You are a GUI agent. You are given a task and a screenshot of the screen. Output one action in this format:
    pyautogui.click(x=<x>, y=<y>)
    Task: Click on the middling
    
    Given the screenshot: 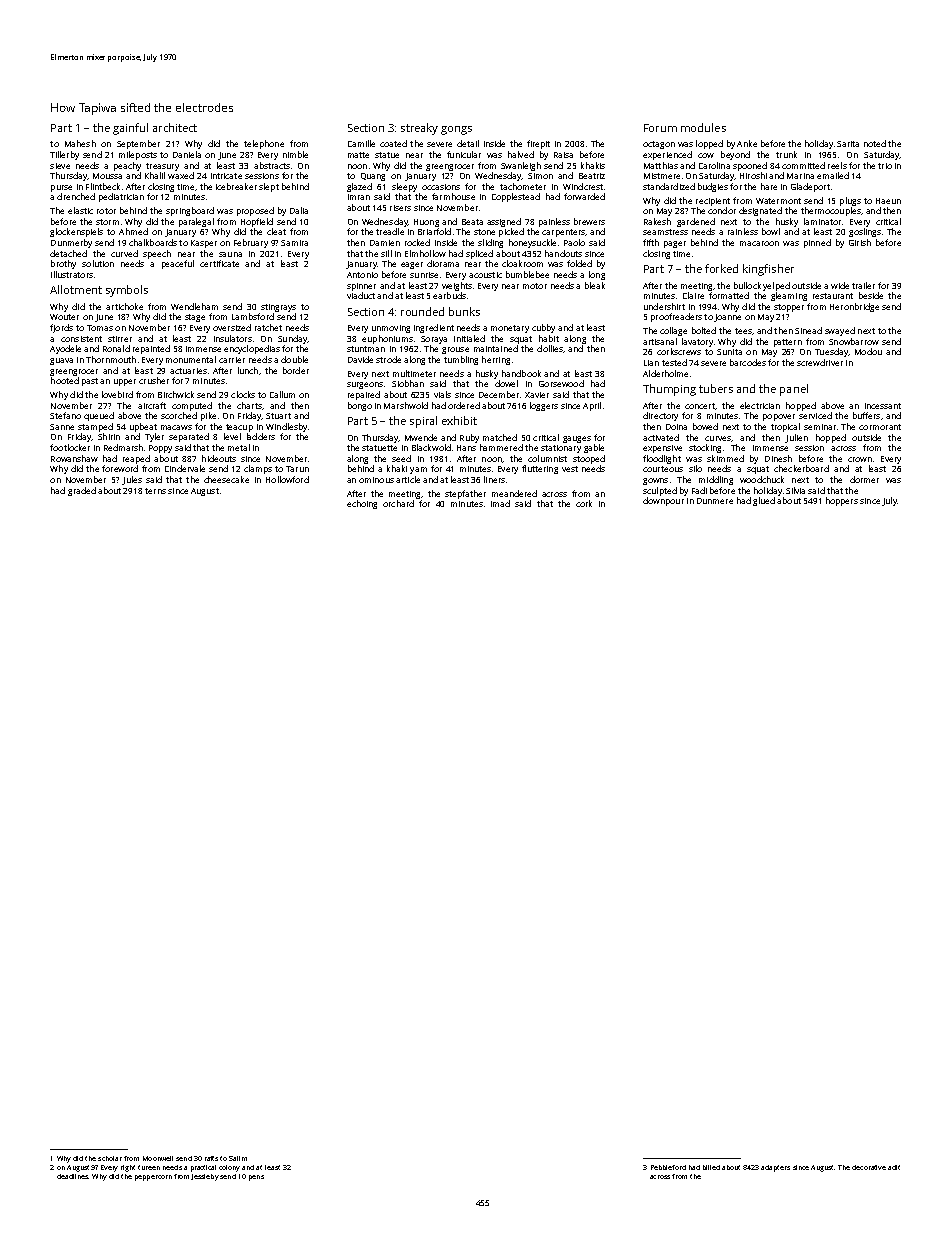 What is the action you would take?
    pyautogui.click(x=716, y=480)
